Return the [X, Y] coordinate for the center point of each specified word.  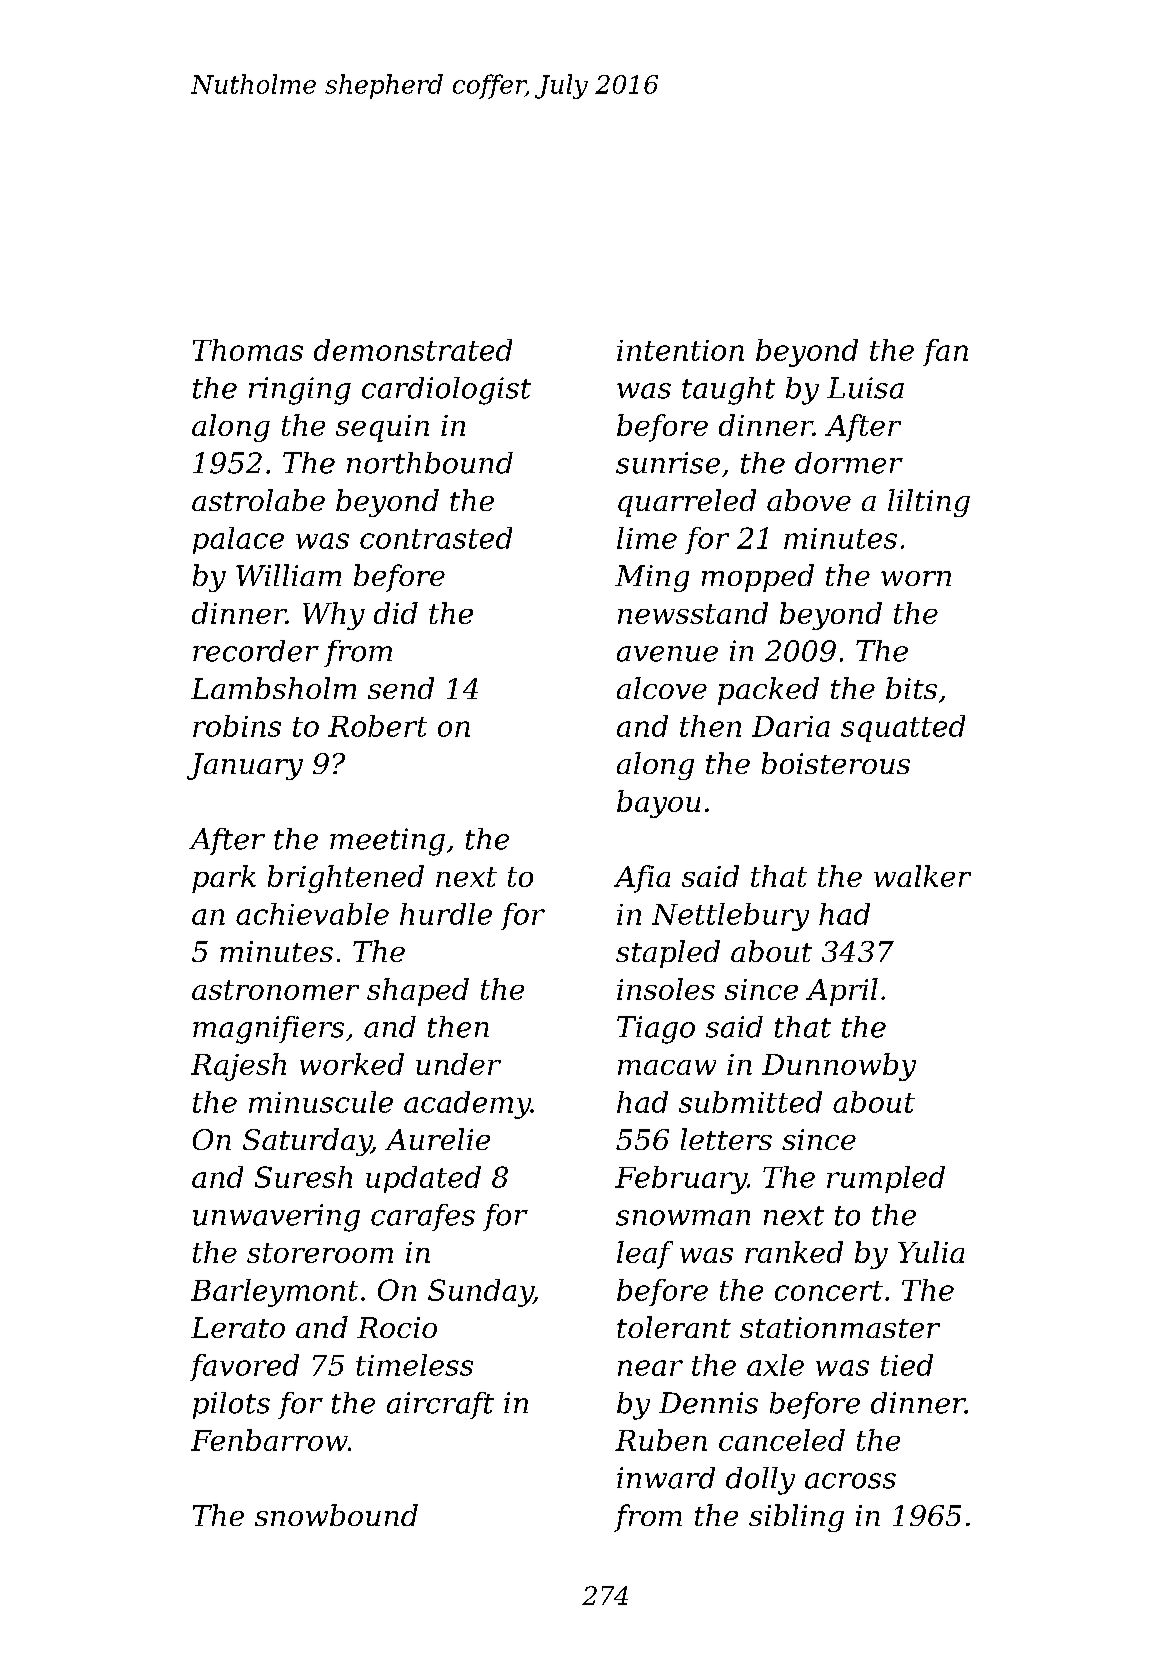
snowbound [336, 1515]
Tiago [656, 1030]
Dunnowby [839, 1067]
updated [423, 1179]
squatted [903, 728]
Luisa [865, 388]
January [245, 766]
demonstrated [413, 350]
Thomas [248, 350]
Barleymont [274, 1293]
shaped [418, 992]
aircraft [440, 1405]
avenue [667, 654]
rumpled [886, 1179]
